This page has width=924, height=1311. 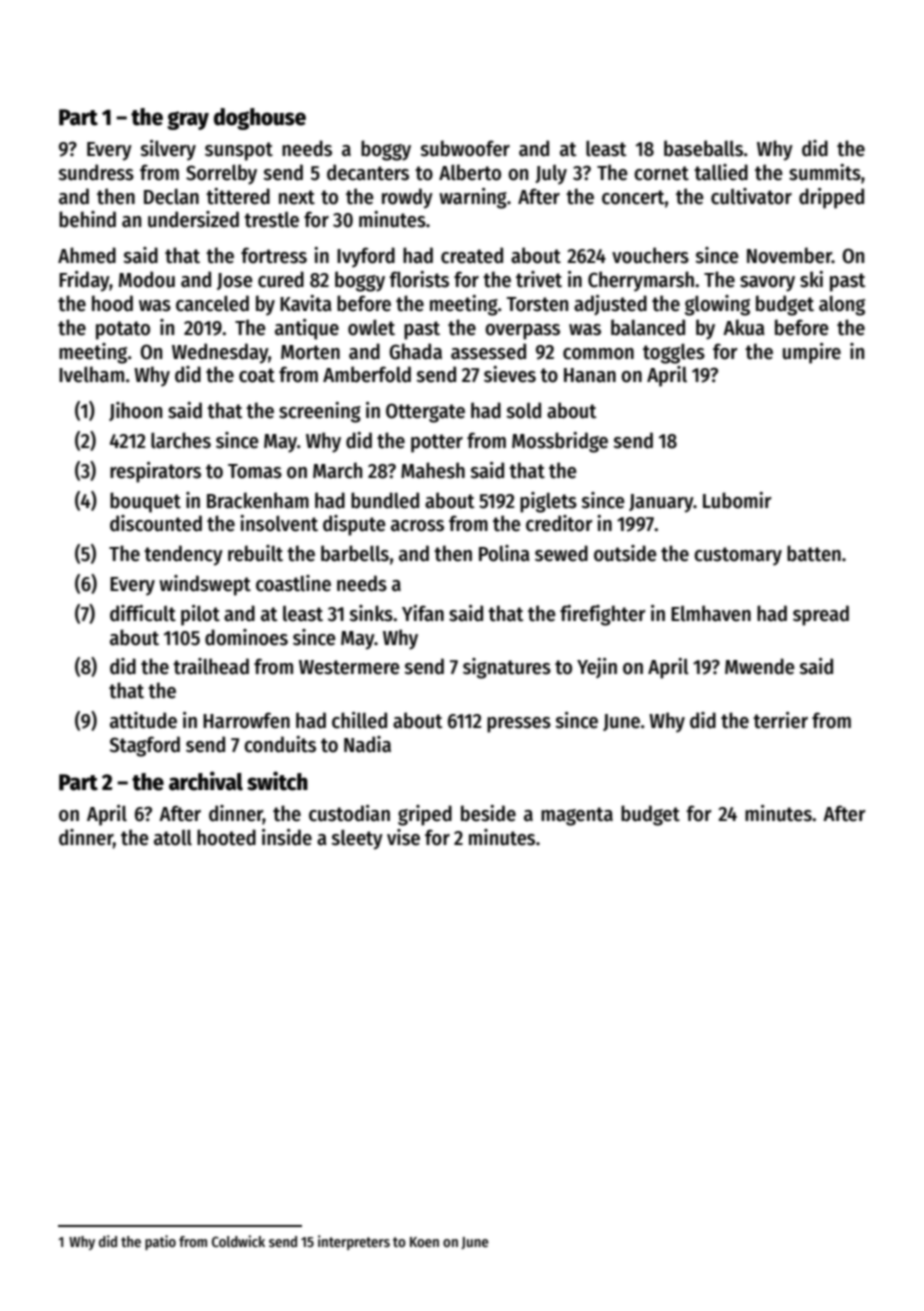 I want to click on gray, so click(x=188, y=120).
